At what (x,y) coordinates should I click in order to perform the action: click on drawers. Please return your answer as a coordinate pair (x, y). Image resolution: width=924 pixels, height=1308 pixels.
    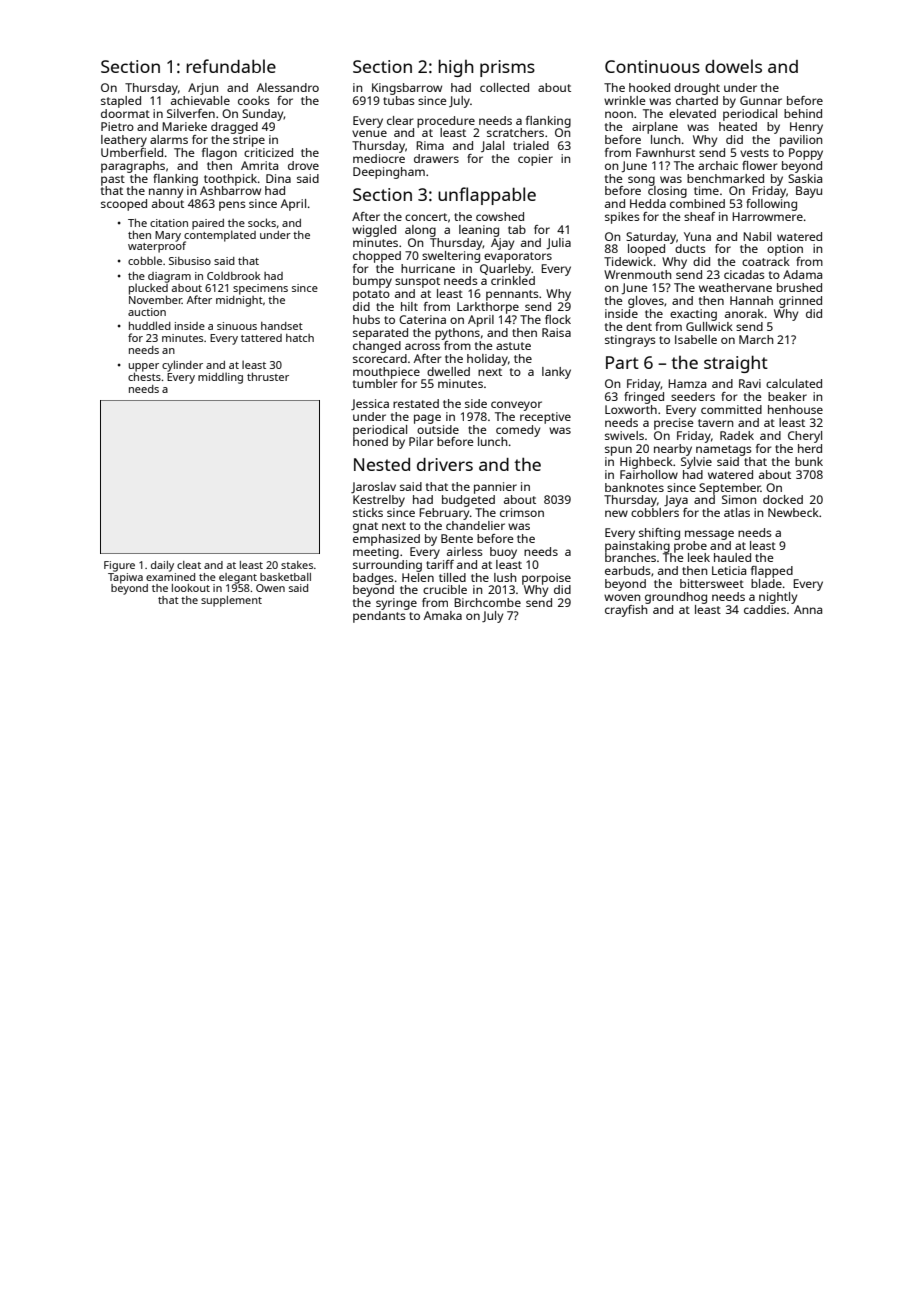
    Looking at the image, I should click on (436, 158).
